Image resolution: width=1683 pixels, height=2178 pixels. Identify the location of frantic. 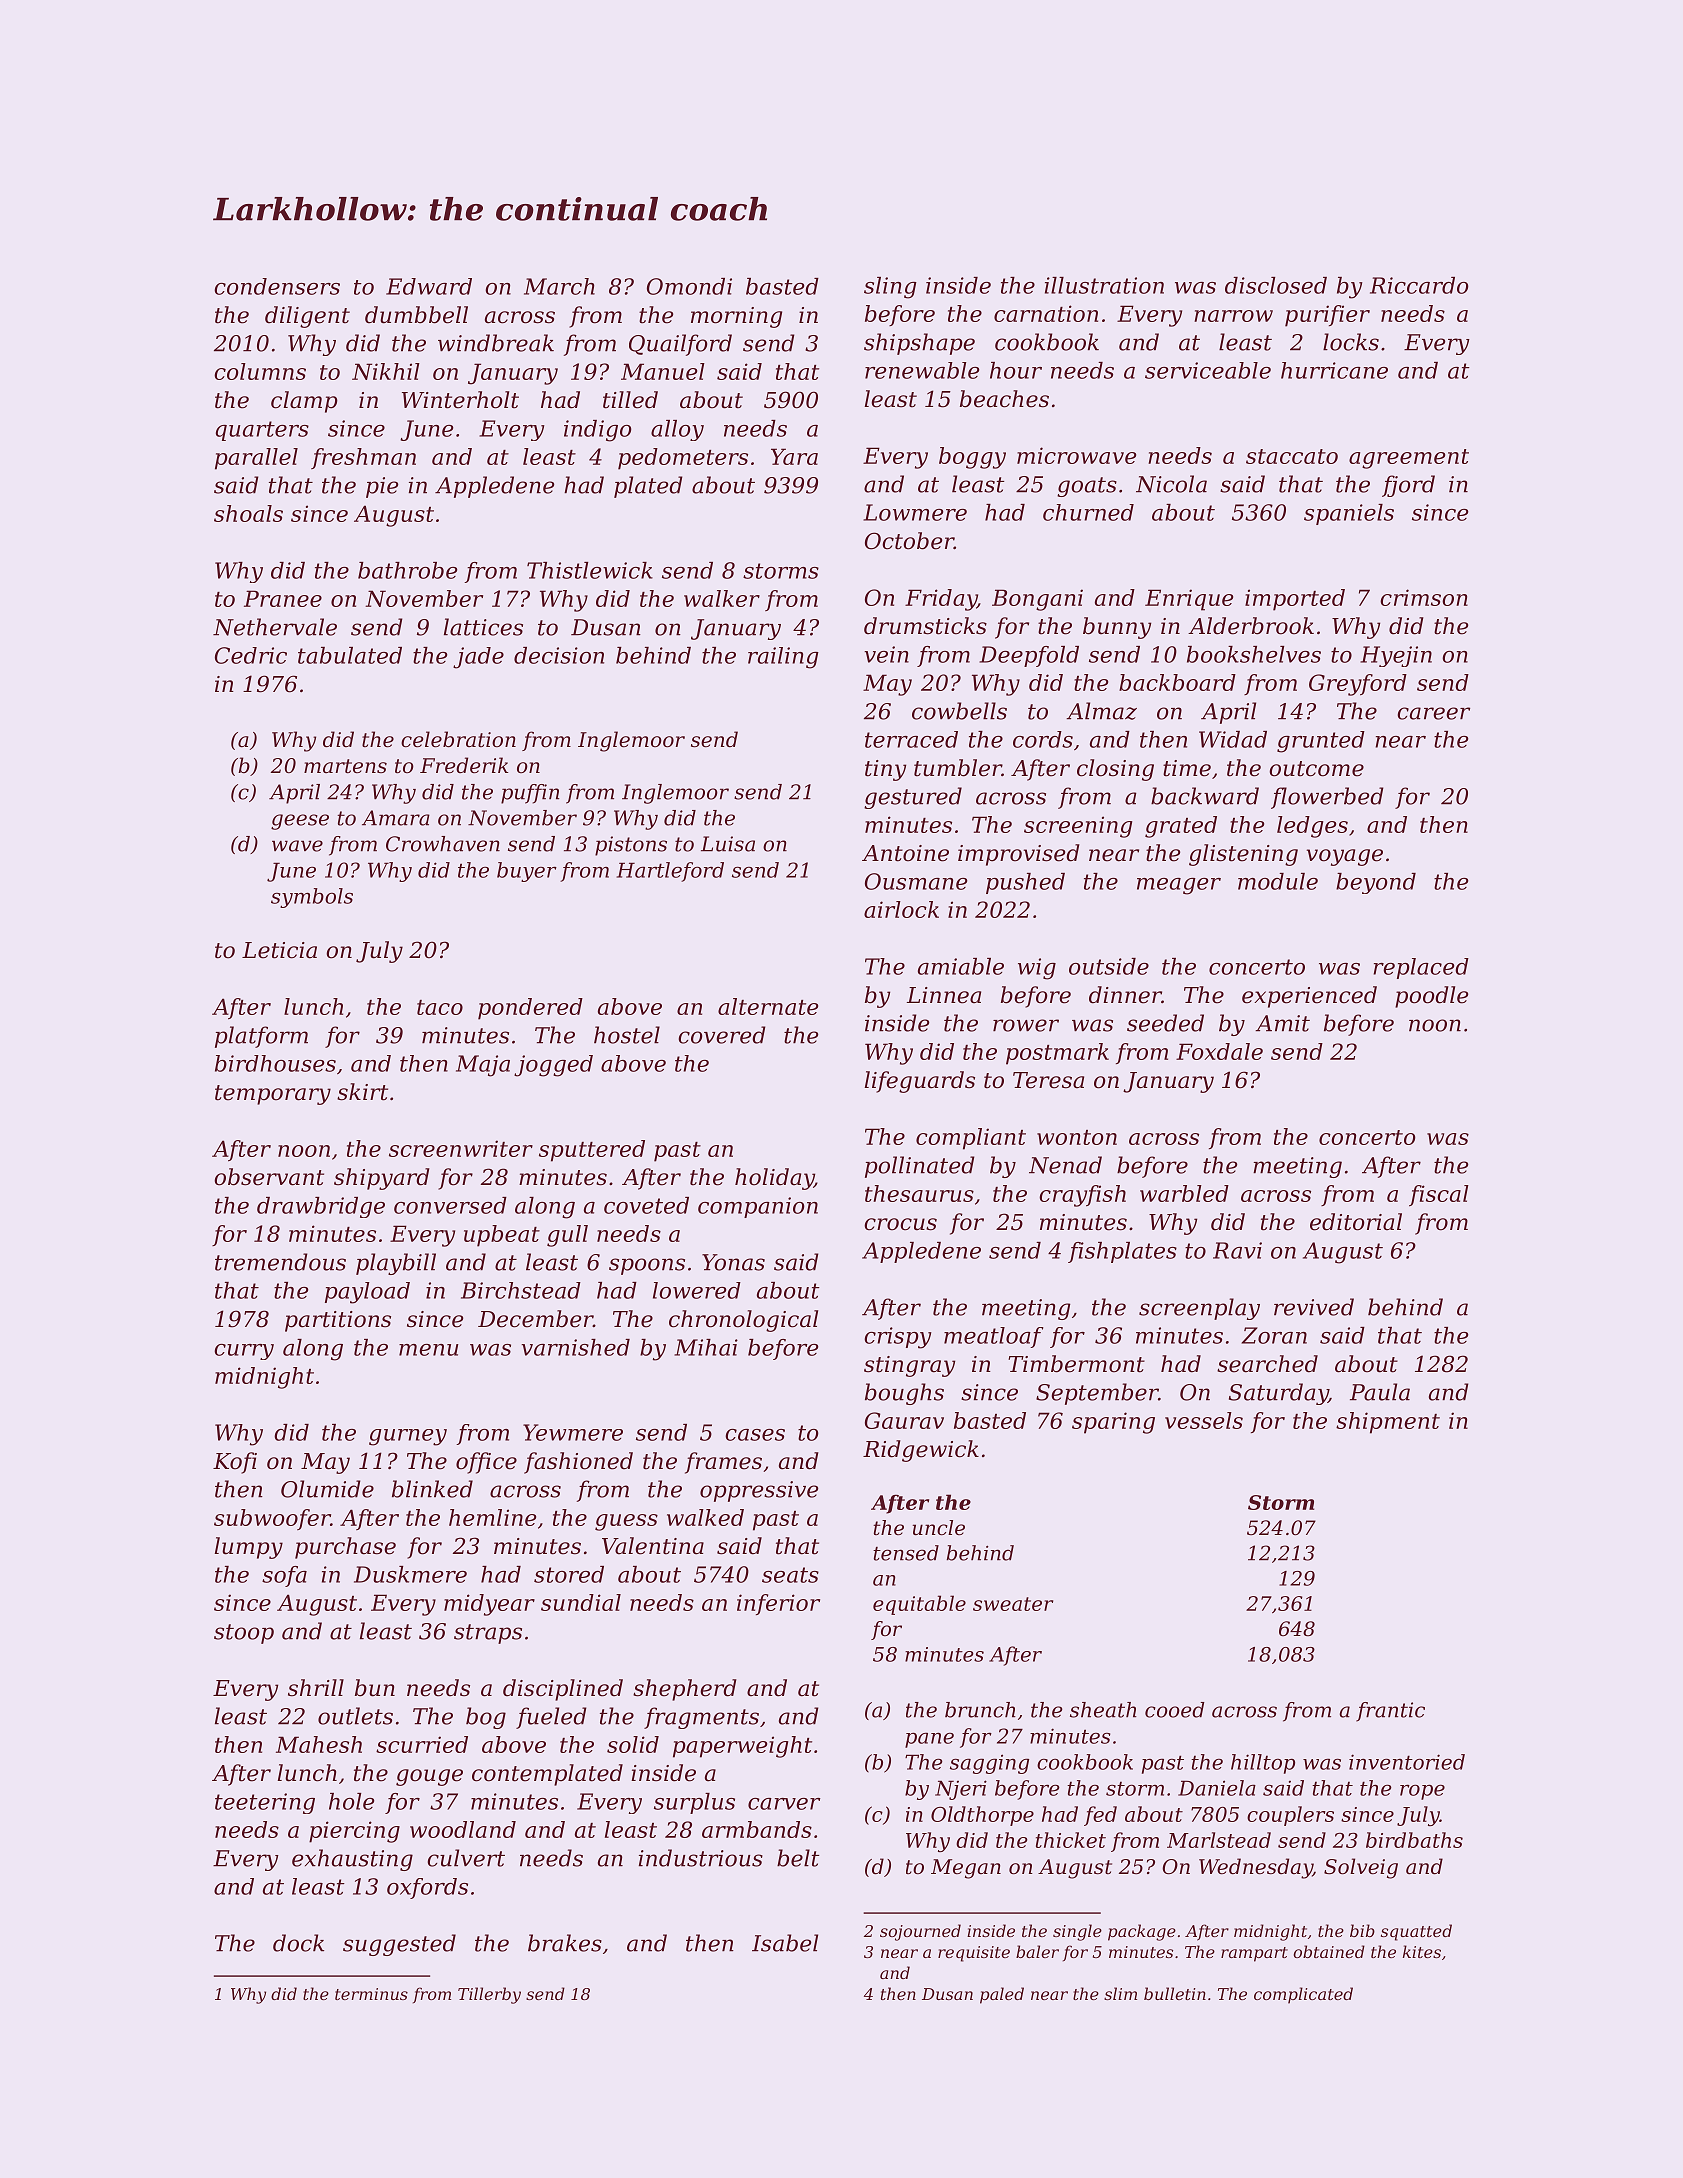
(1390, 1712).
